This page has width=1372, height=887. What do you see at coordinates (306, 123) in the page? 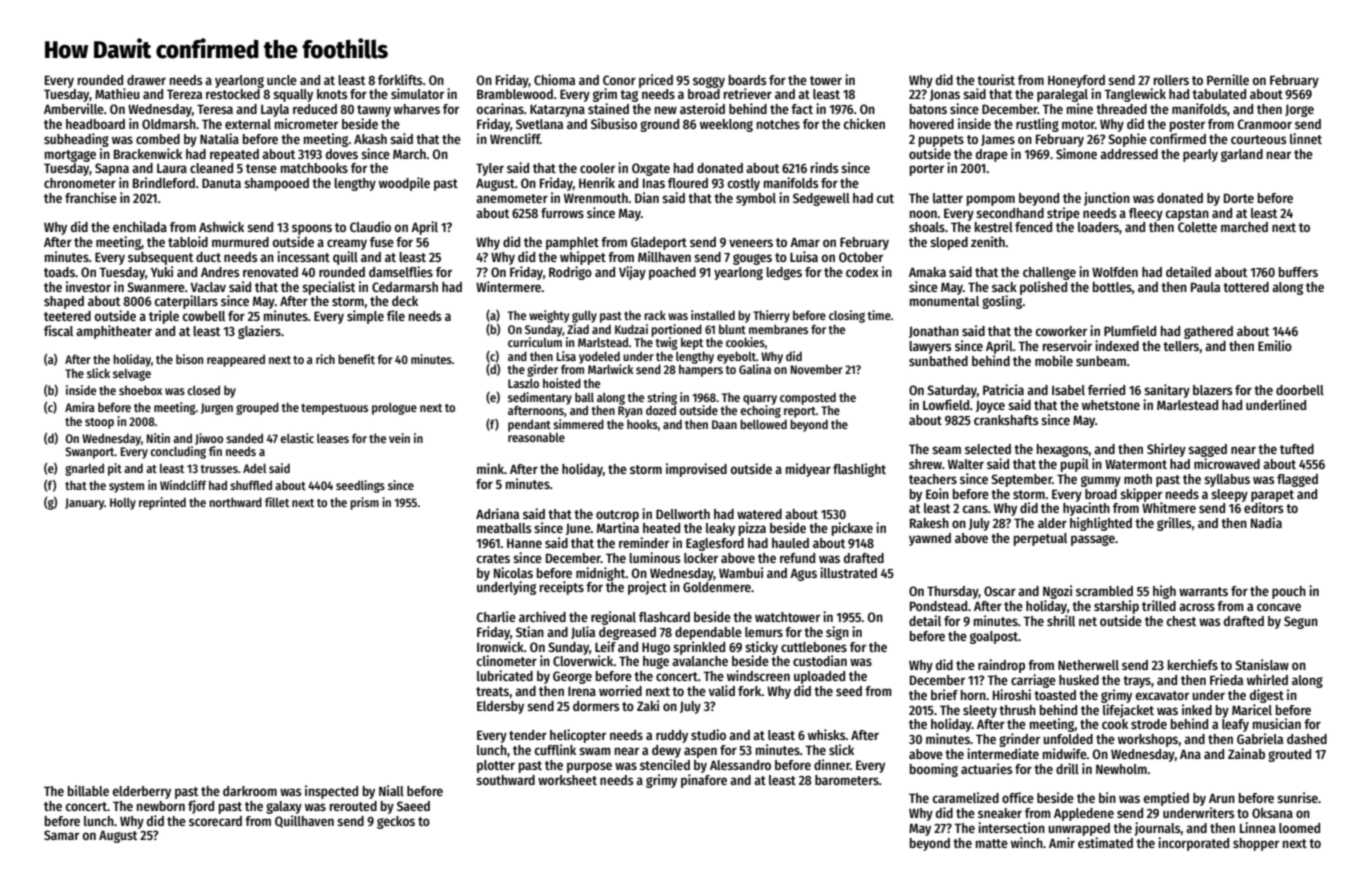
I see `micrometer` at bounding box center [306, 123].
